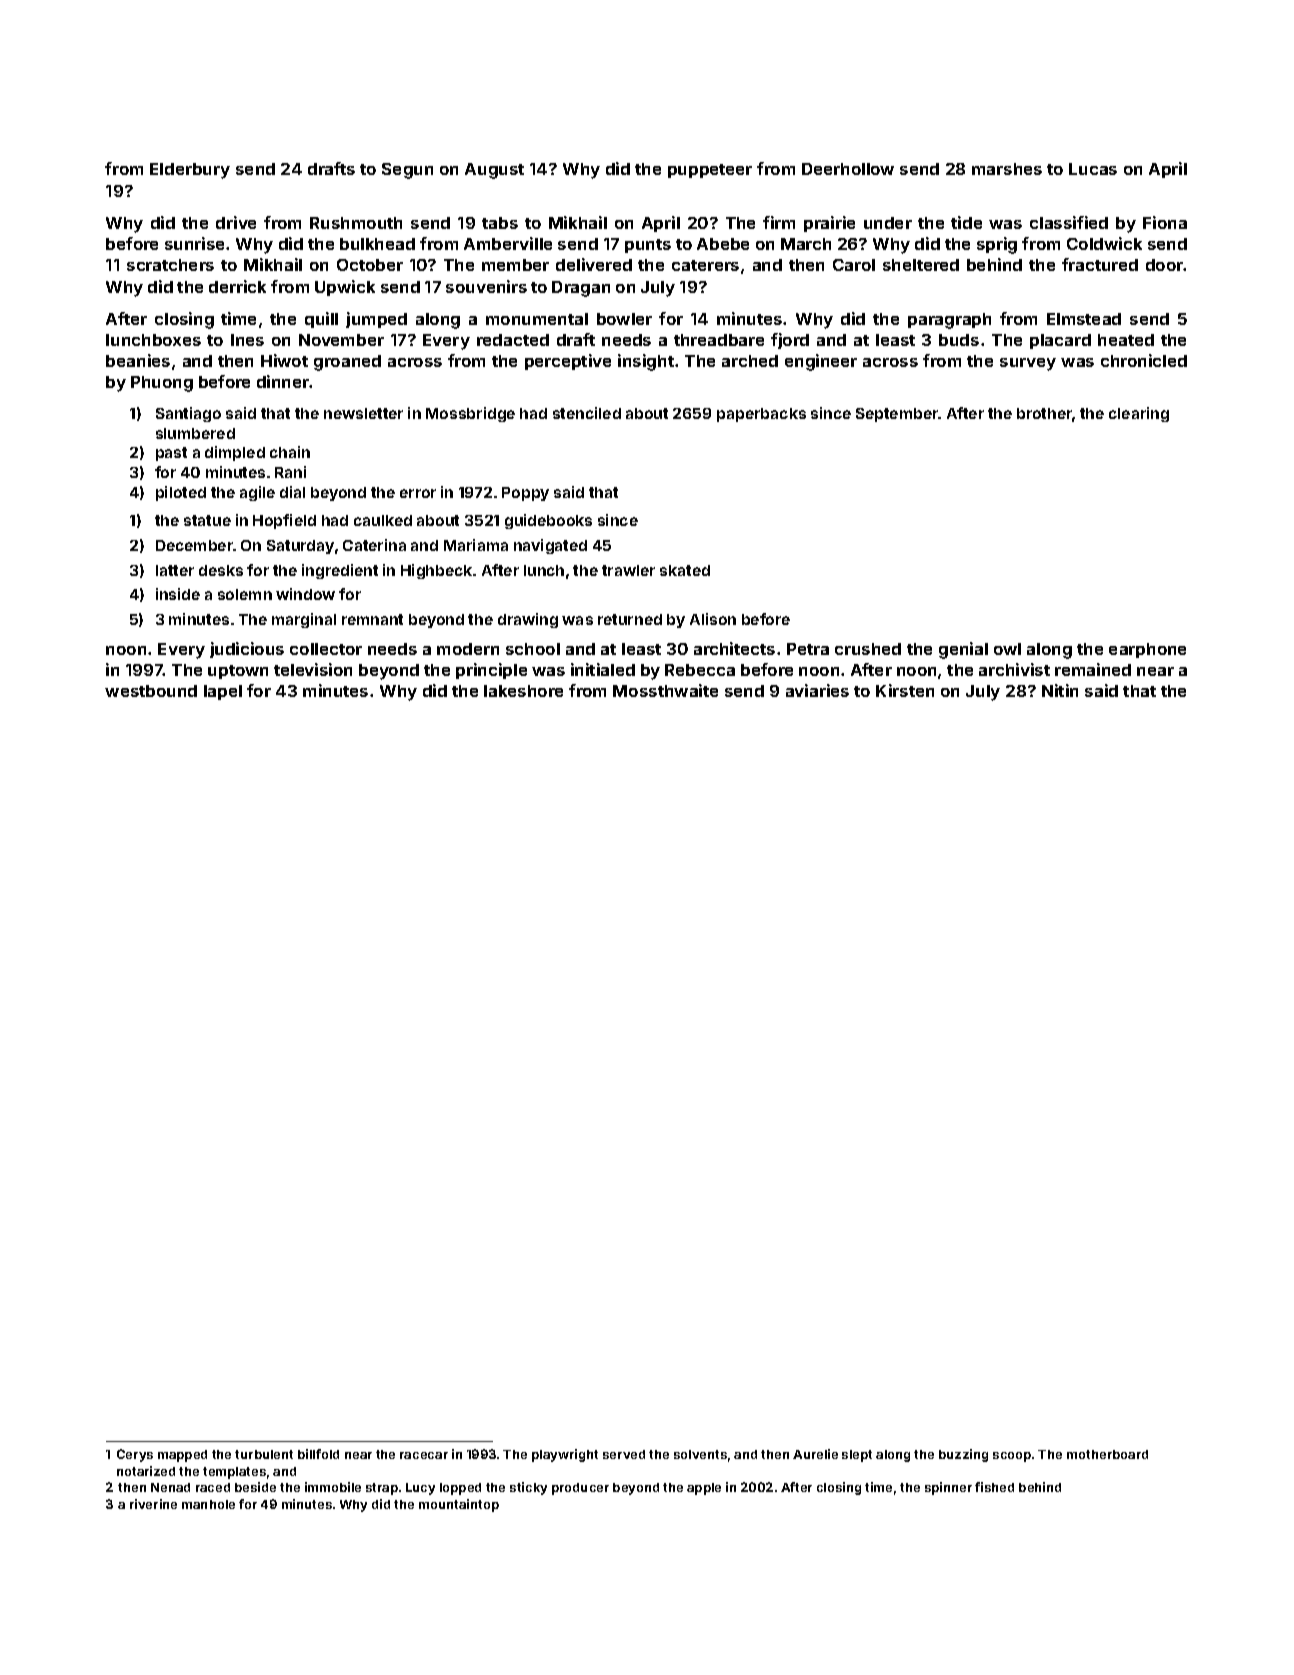 Image resolution: width=1294 pixels, height=1675 pixels. What do you see at coordinates (237, 286) in the screenshot?
I see `derrick` at bounding box center [237, 286].
